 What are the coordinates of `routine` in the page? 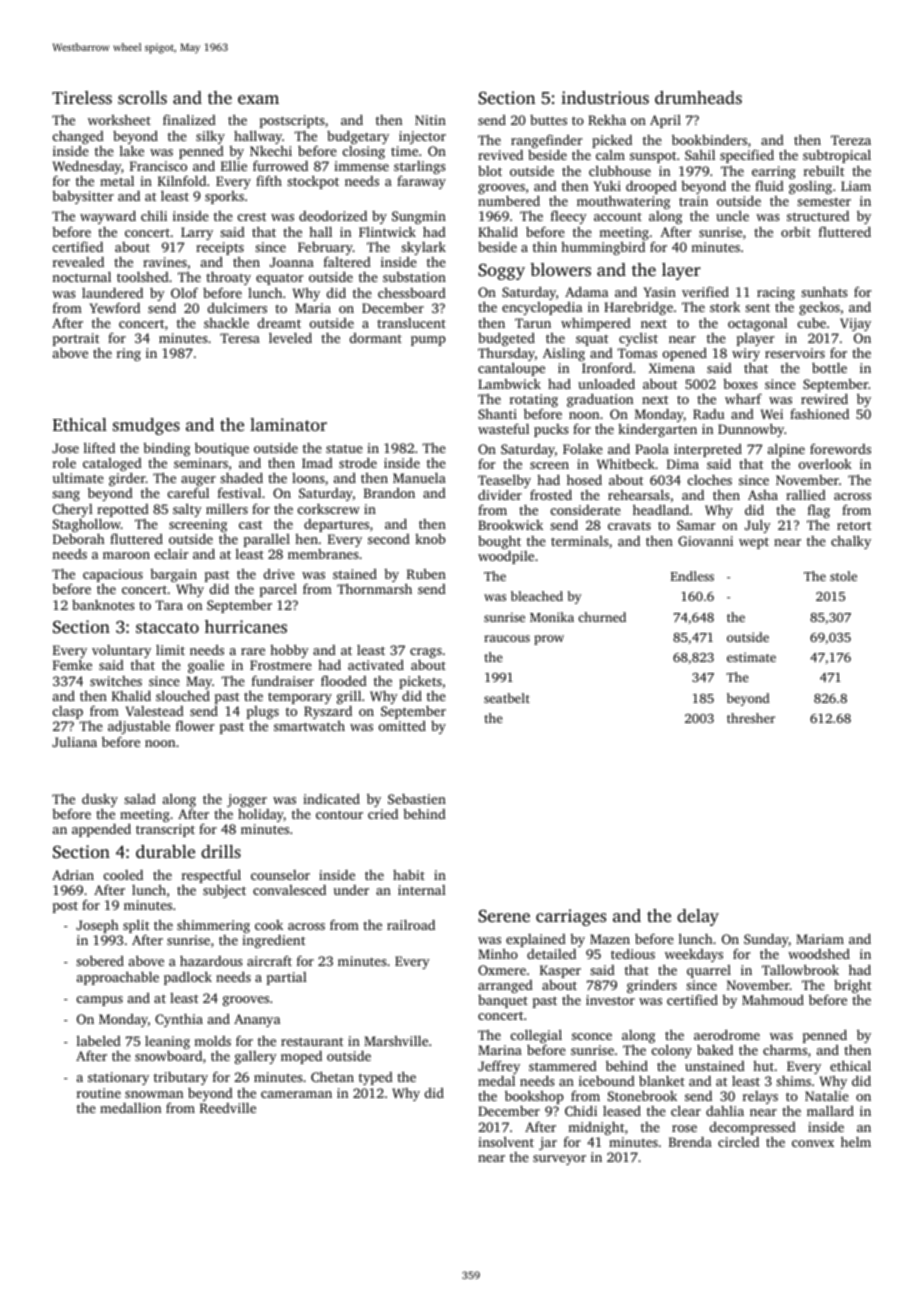 It's located at (99, 1093).
